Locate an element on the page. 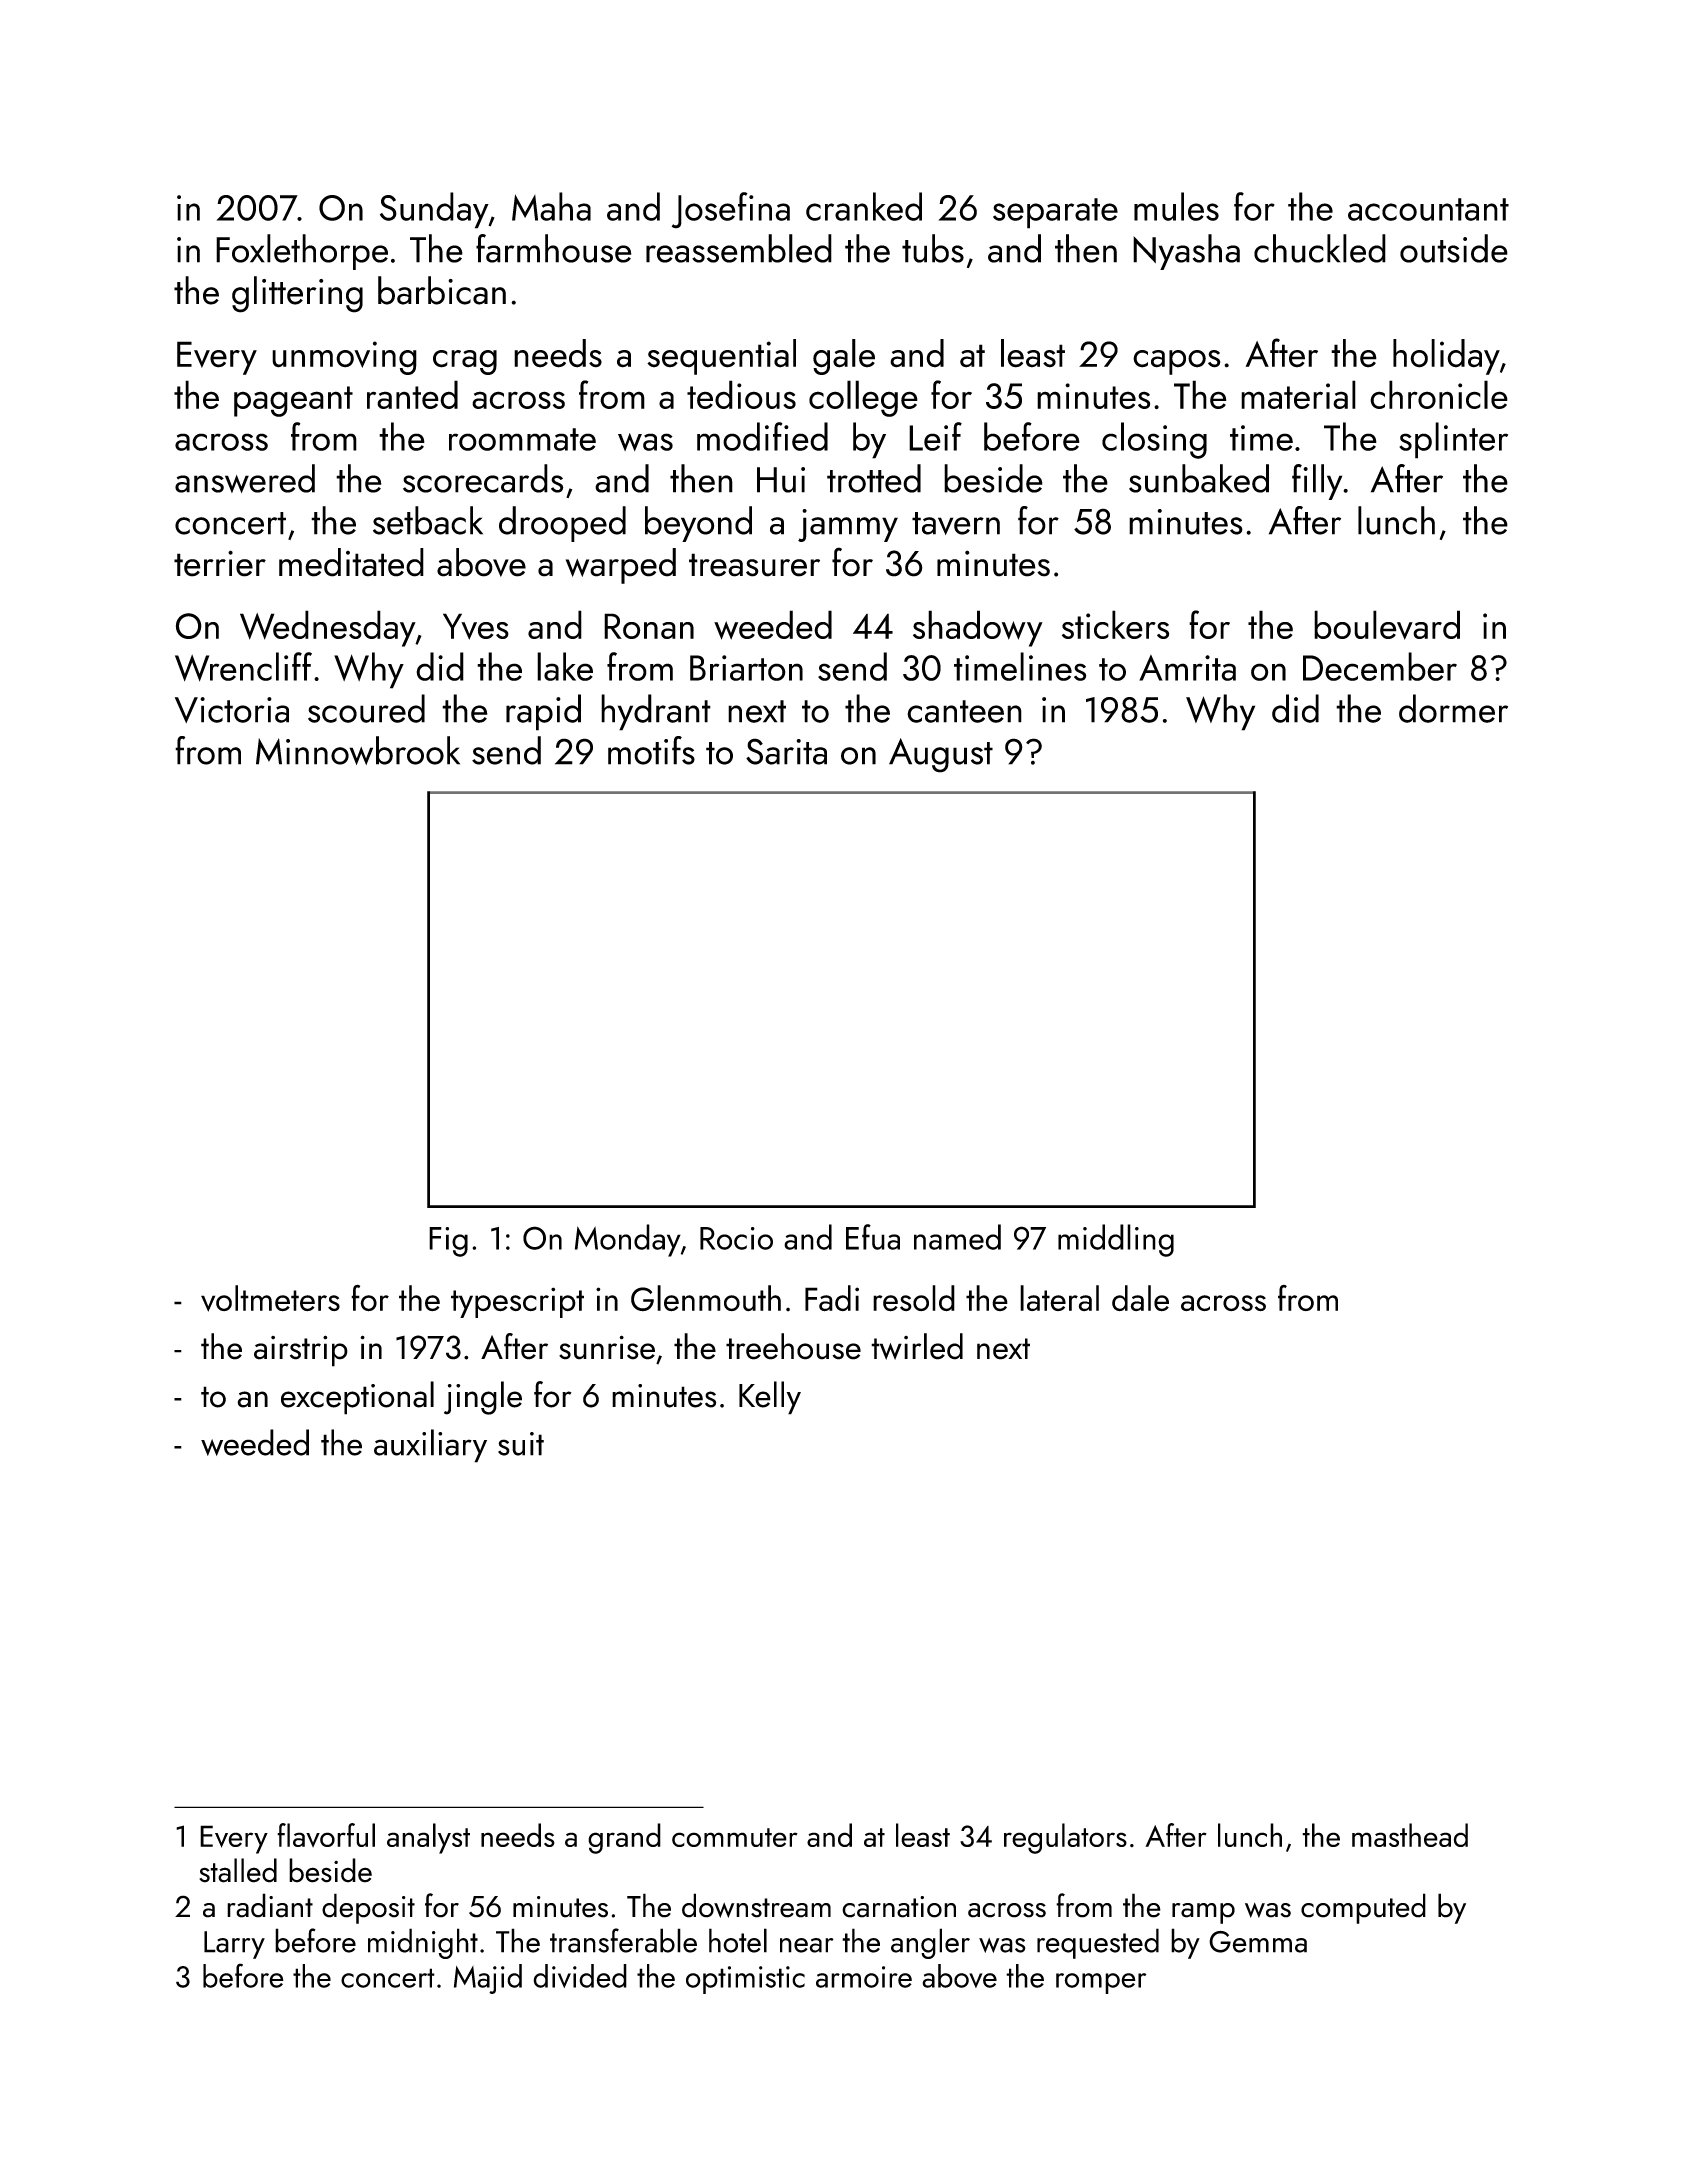 Image resolution: width=1683 pixels, height=2178 pixels. dormer is located at coordinates (1453, 708).
